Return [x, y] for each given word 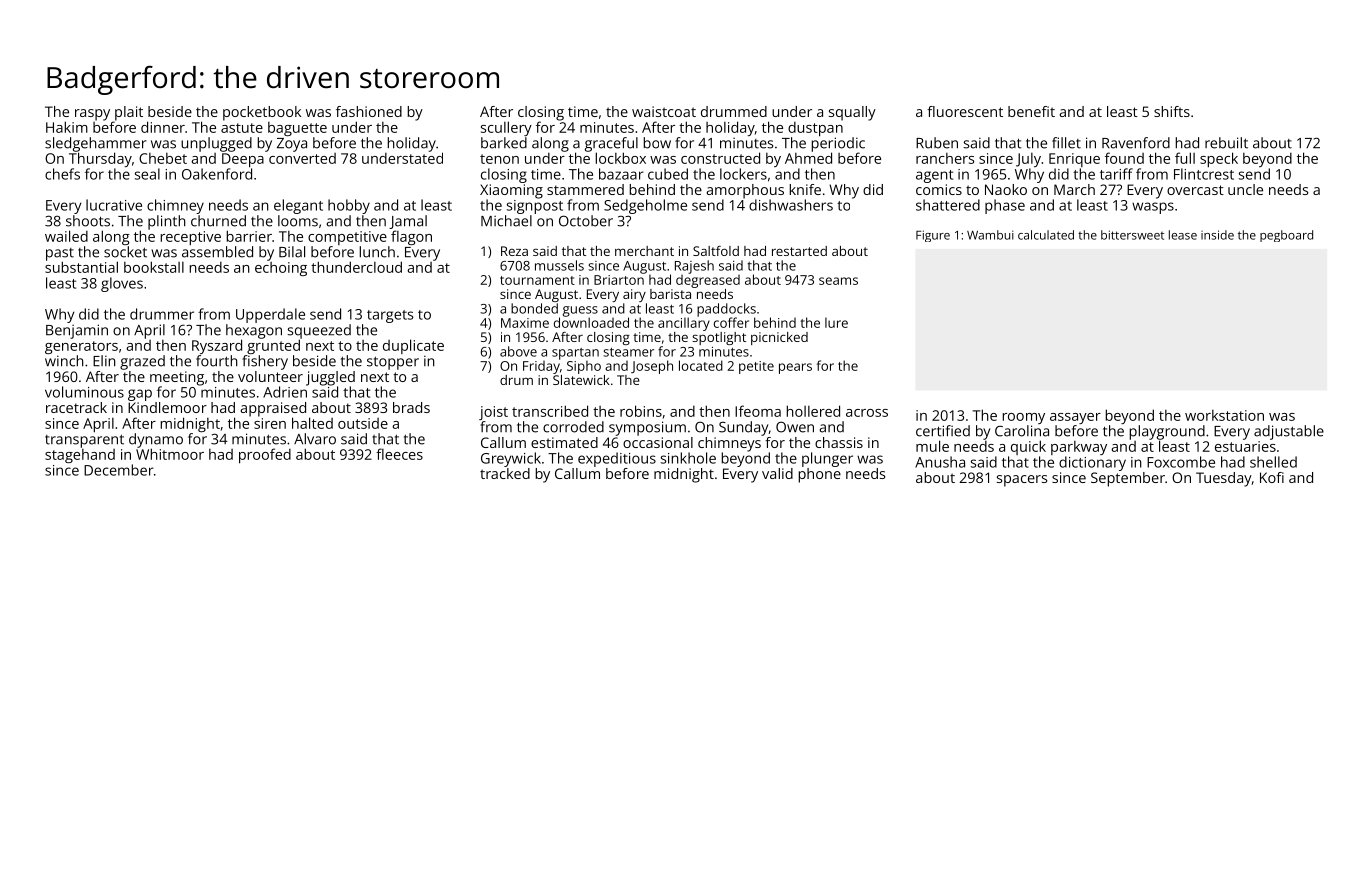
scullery [506, 128]
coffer [731, 322]
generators [81, 347]
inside [1217, 235]
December [119, 470]
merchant [644, 251]
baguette [297, 129]
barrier [249, 236]
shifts [1172, 111]
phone [819, 475]
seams [838, 281]
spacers [1022, 481]
